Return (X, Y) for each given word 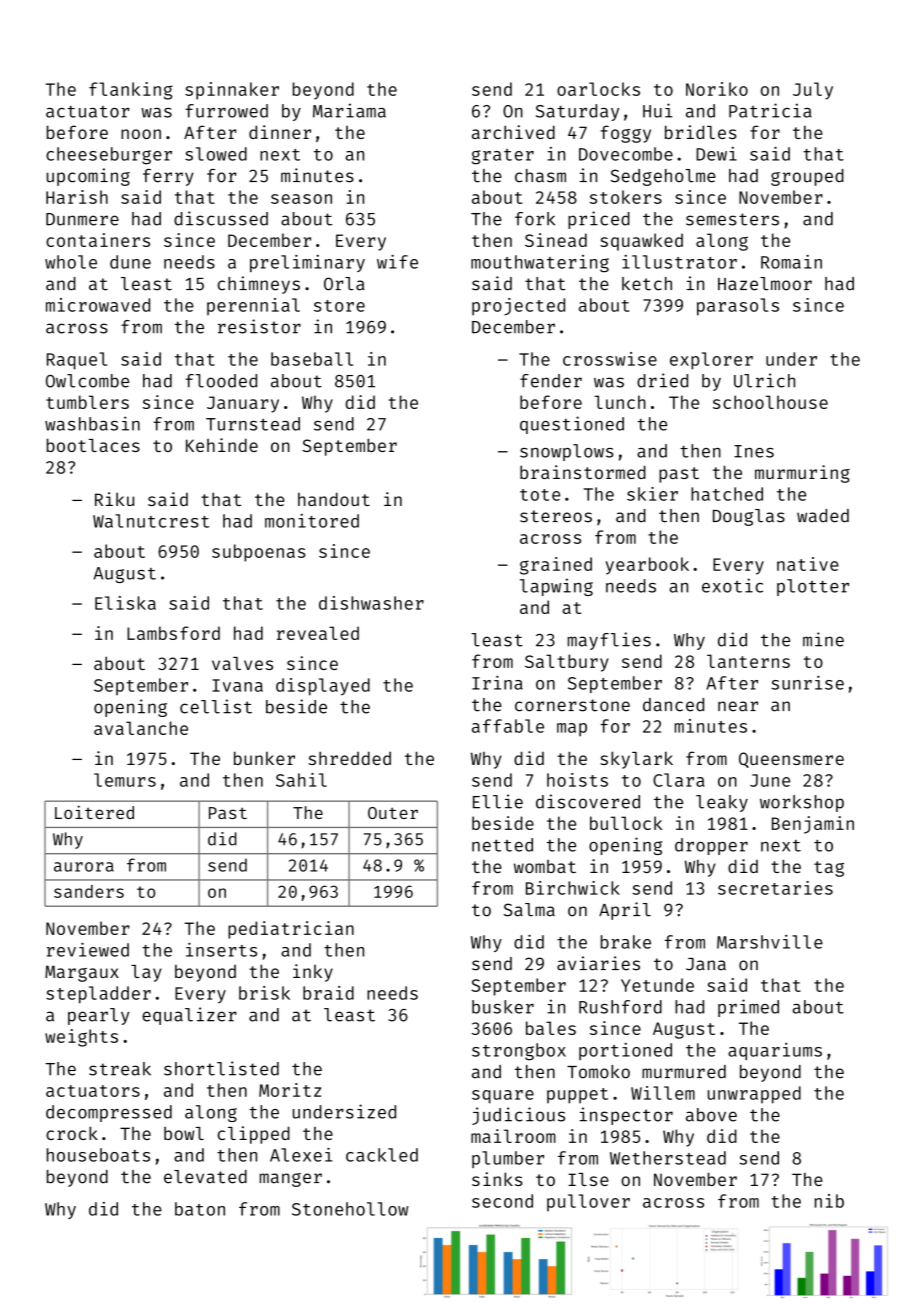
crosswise (610, 359)
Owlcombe (87, 381)
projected (518, 307)
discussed (221, 218)
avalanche (141, 728)
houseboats (98, 1155)
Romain (791, 262)
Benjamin (813, 825)
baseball (312, 359)
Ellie (498, 801)
